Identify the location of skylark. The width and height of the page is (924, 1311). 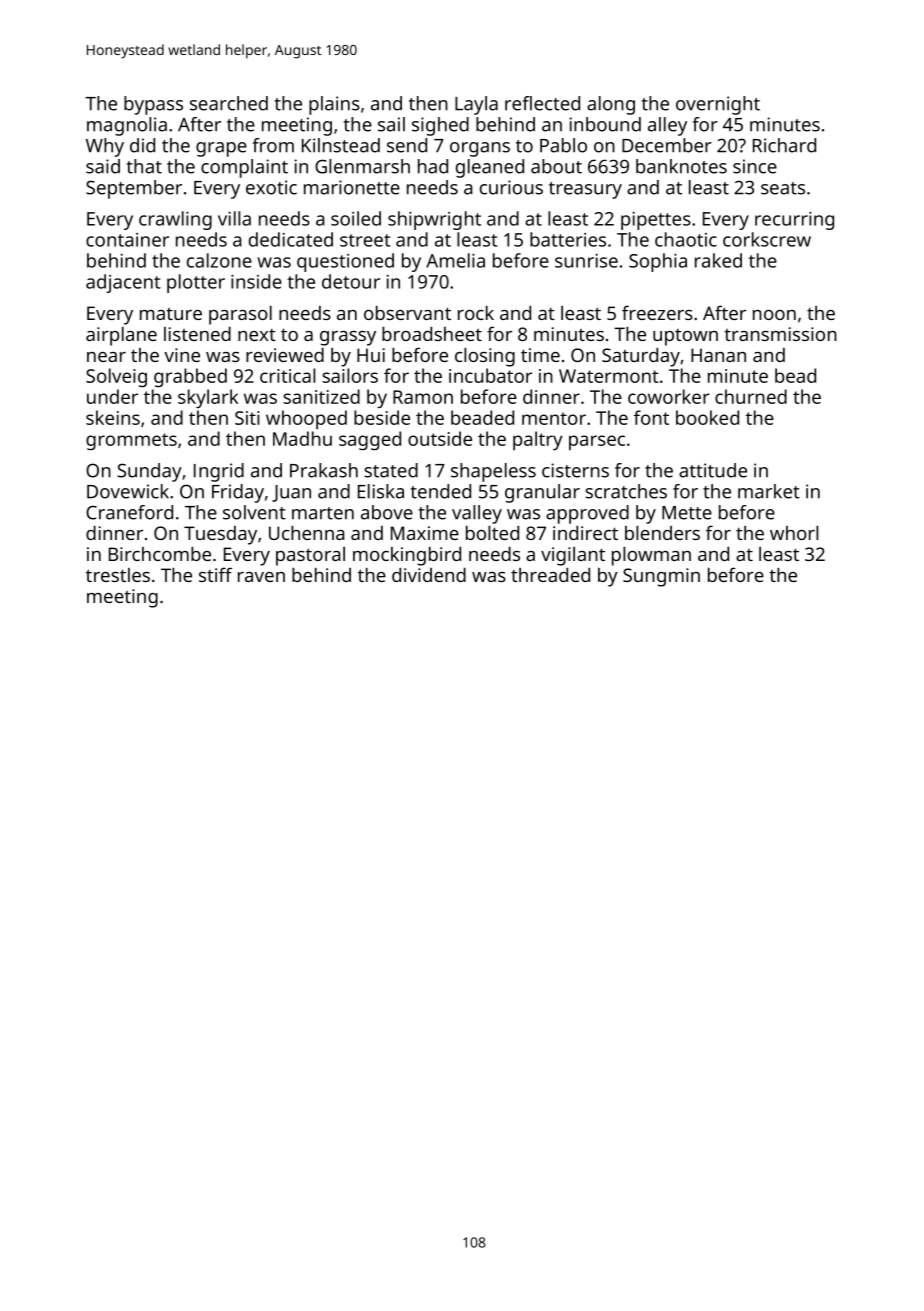
(208, 398).
